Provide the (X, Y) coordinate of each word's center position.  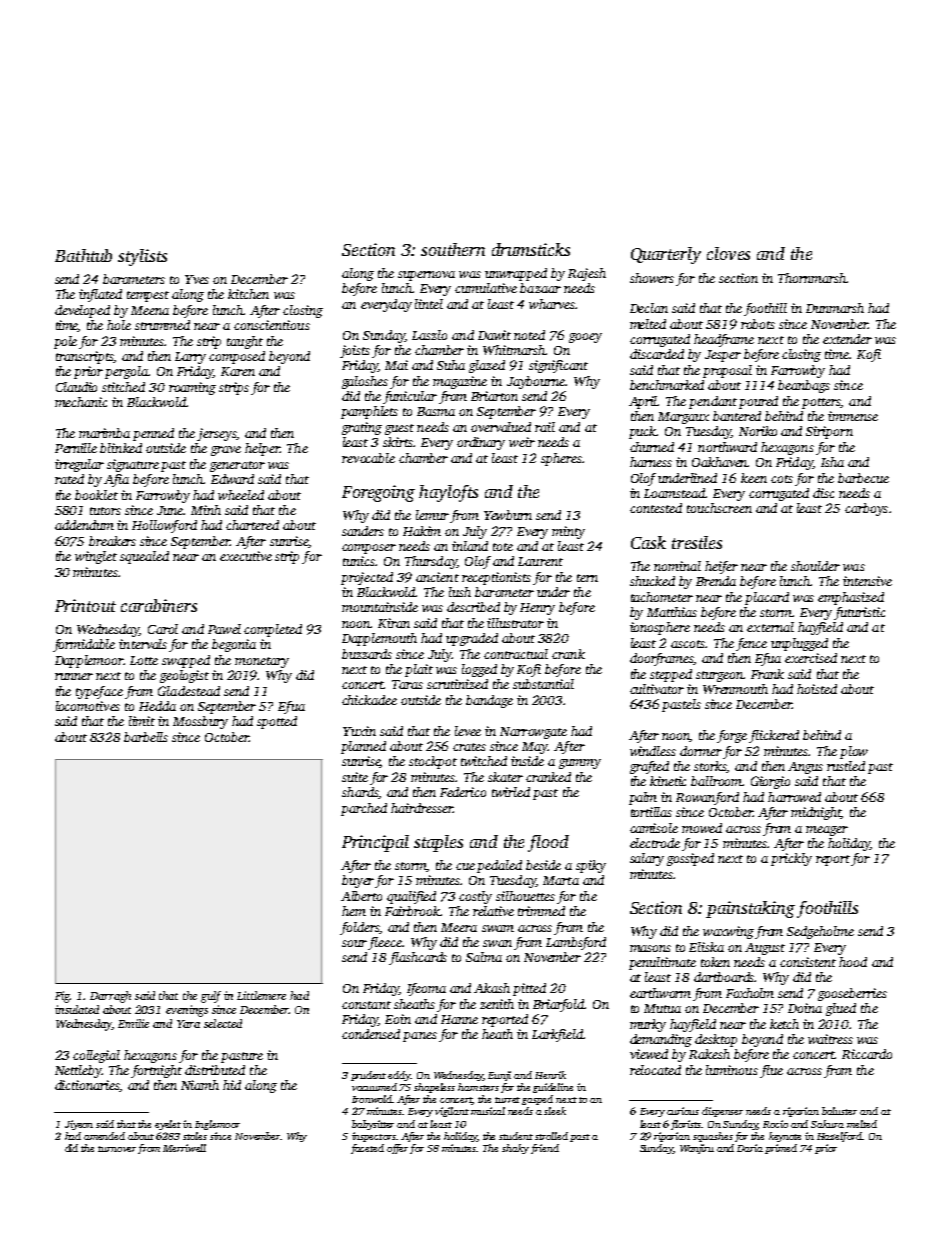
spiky (591, 866)
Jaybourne (536, 382)
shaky (515, 1149)
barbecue (863, 478)
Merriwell (184, 1148)
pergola (127, 372)
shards (360, 792)
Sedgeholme (820, 932)
